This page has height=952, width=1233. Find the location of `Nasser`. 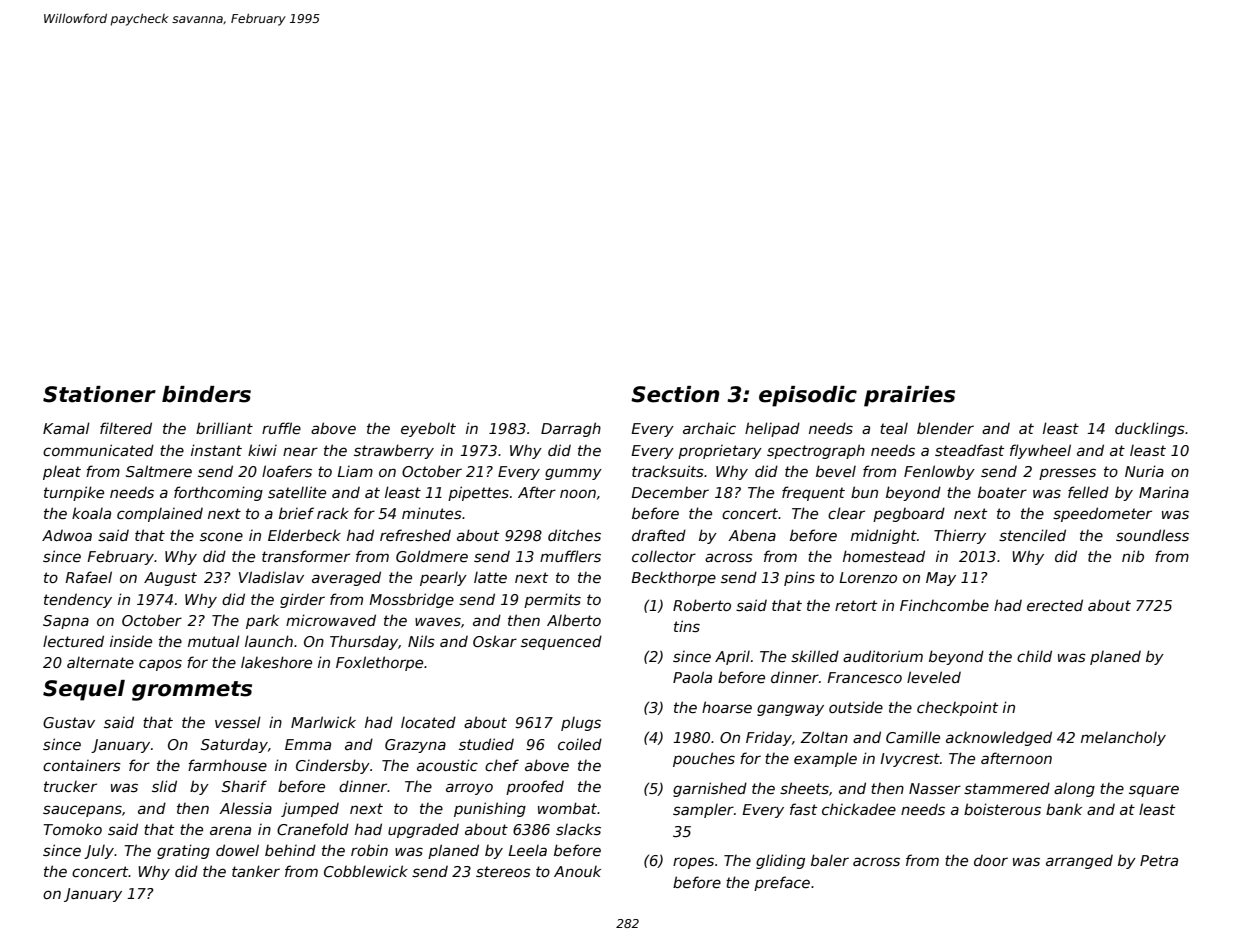

Nasser is located at coordinates (935, 788).
